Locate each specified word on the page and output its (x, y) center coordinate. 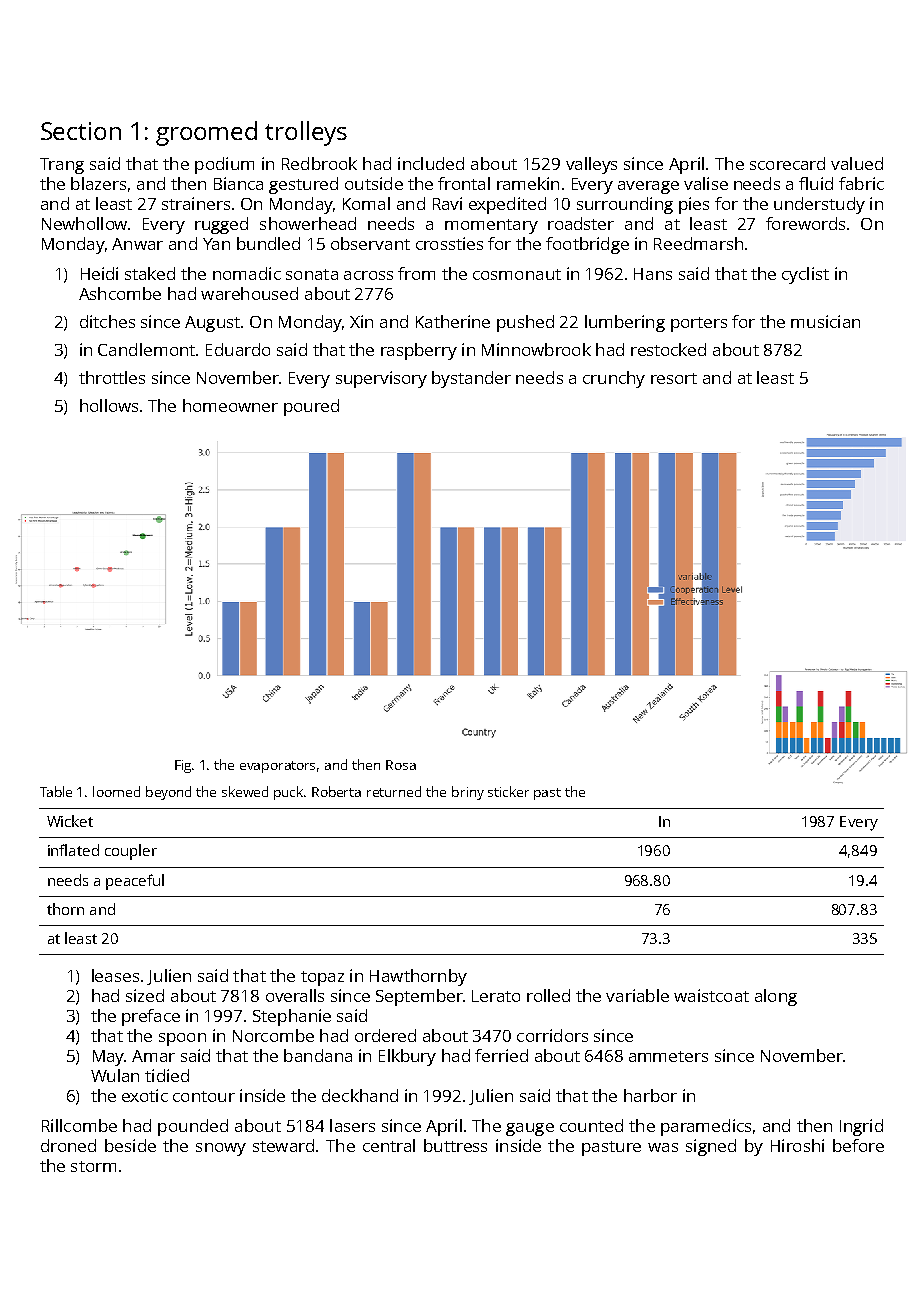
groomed (206, 133)
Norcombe (273, 1035)
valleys (591, 165)
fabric (861, 183)
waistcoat (711, 995)
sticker (508, 791)
